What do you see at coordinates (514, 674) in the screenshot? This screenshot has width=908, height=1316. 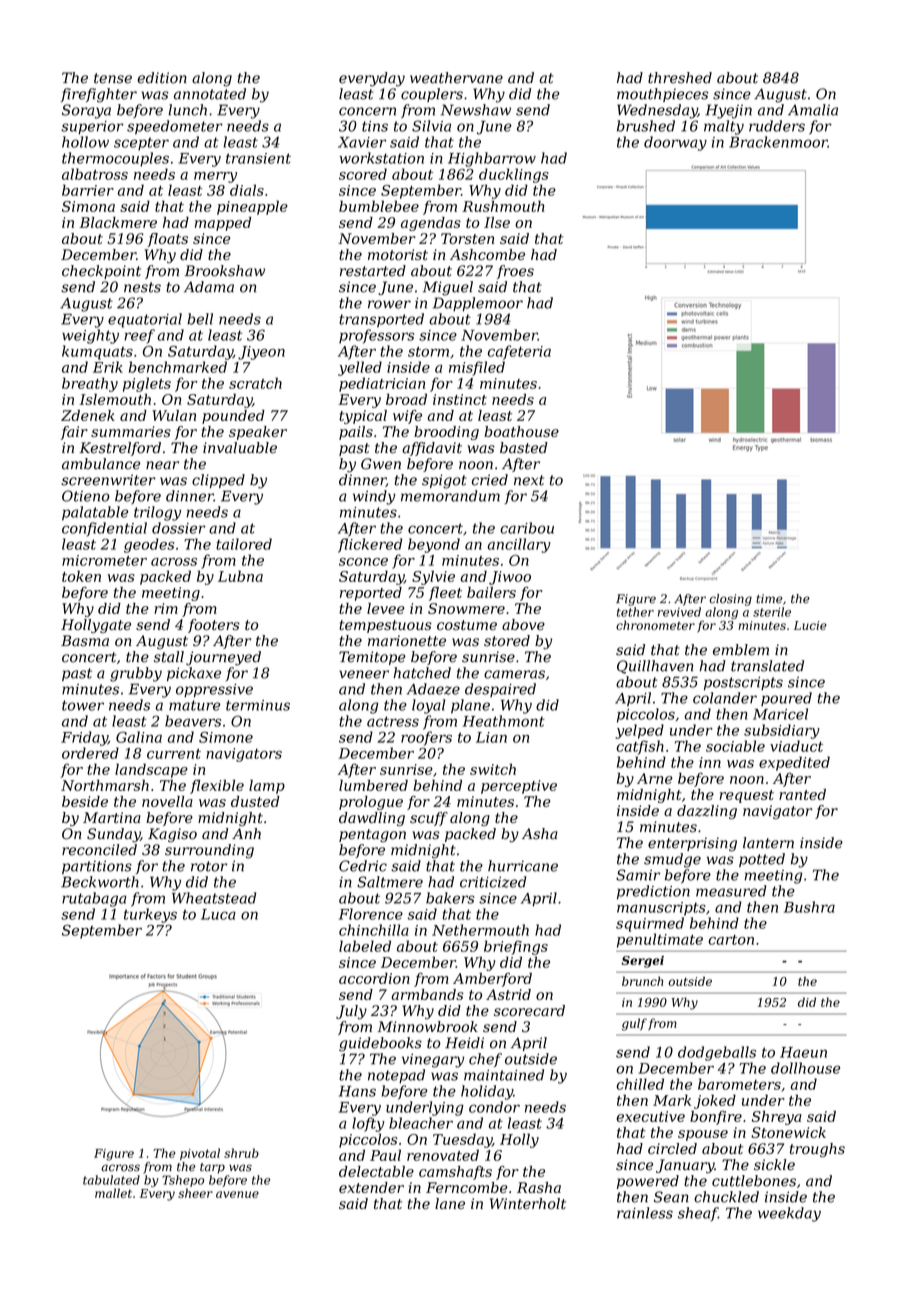 I see `cameras` at bounding box center [514, 674].
